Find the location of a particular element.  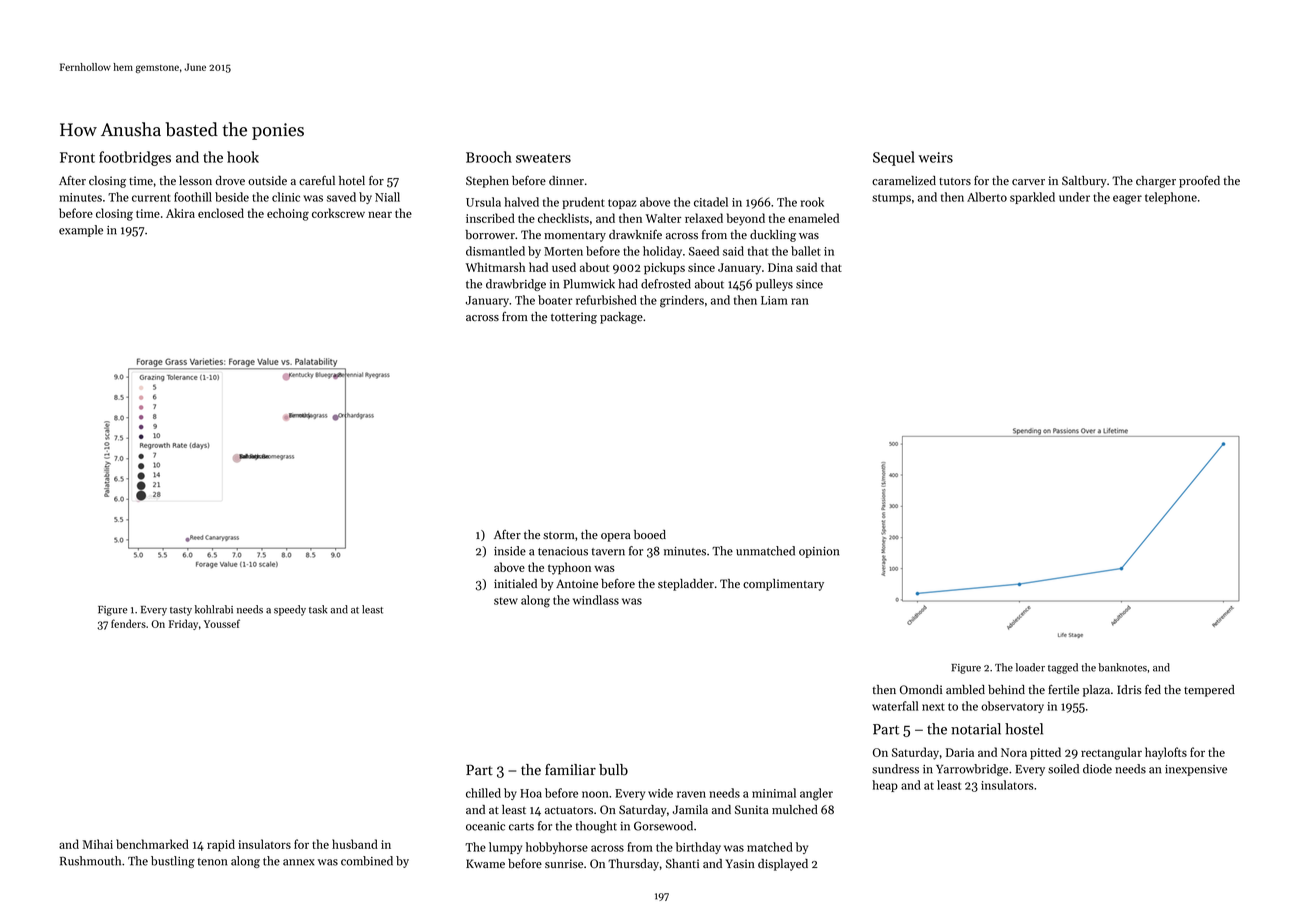

combined is located at coordinates (367, 861).
